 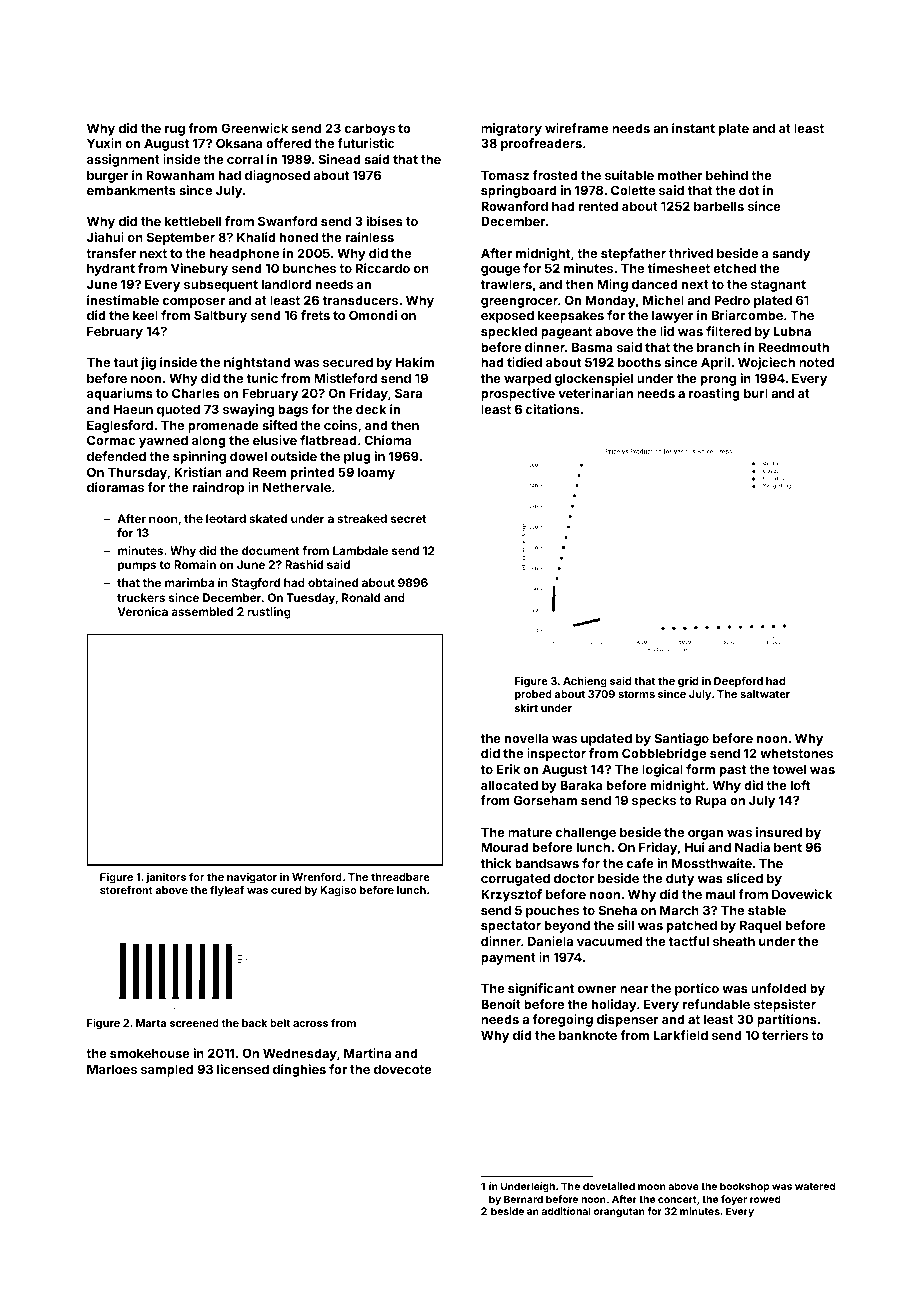 What do you see at coordinates (239, 143) in the screenshot?
I see `Oksana` at bounding box center [239, 143].
